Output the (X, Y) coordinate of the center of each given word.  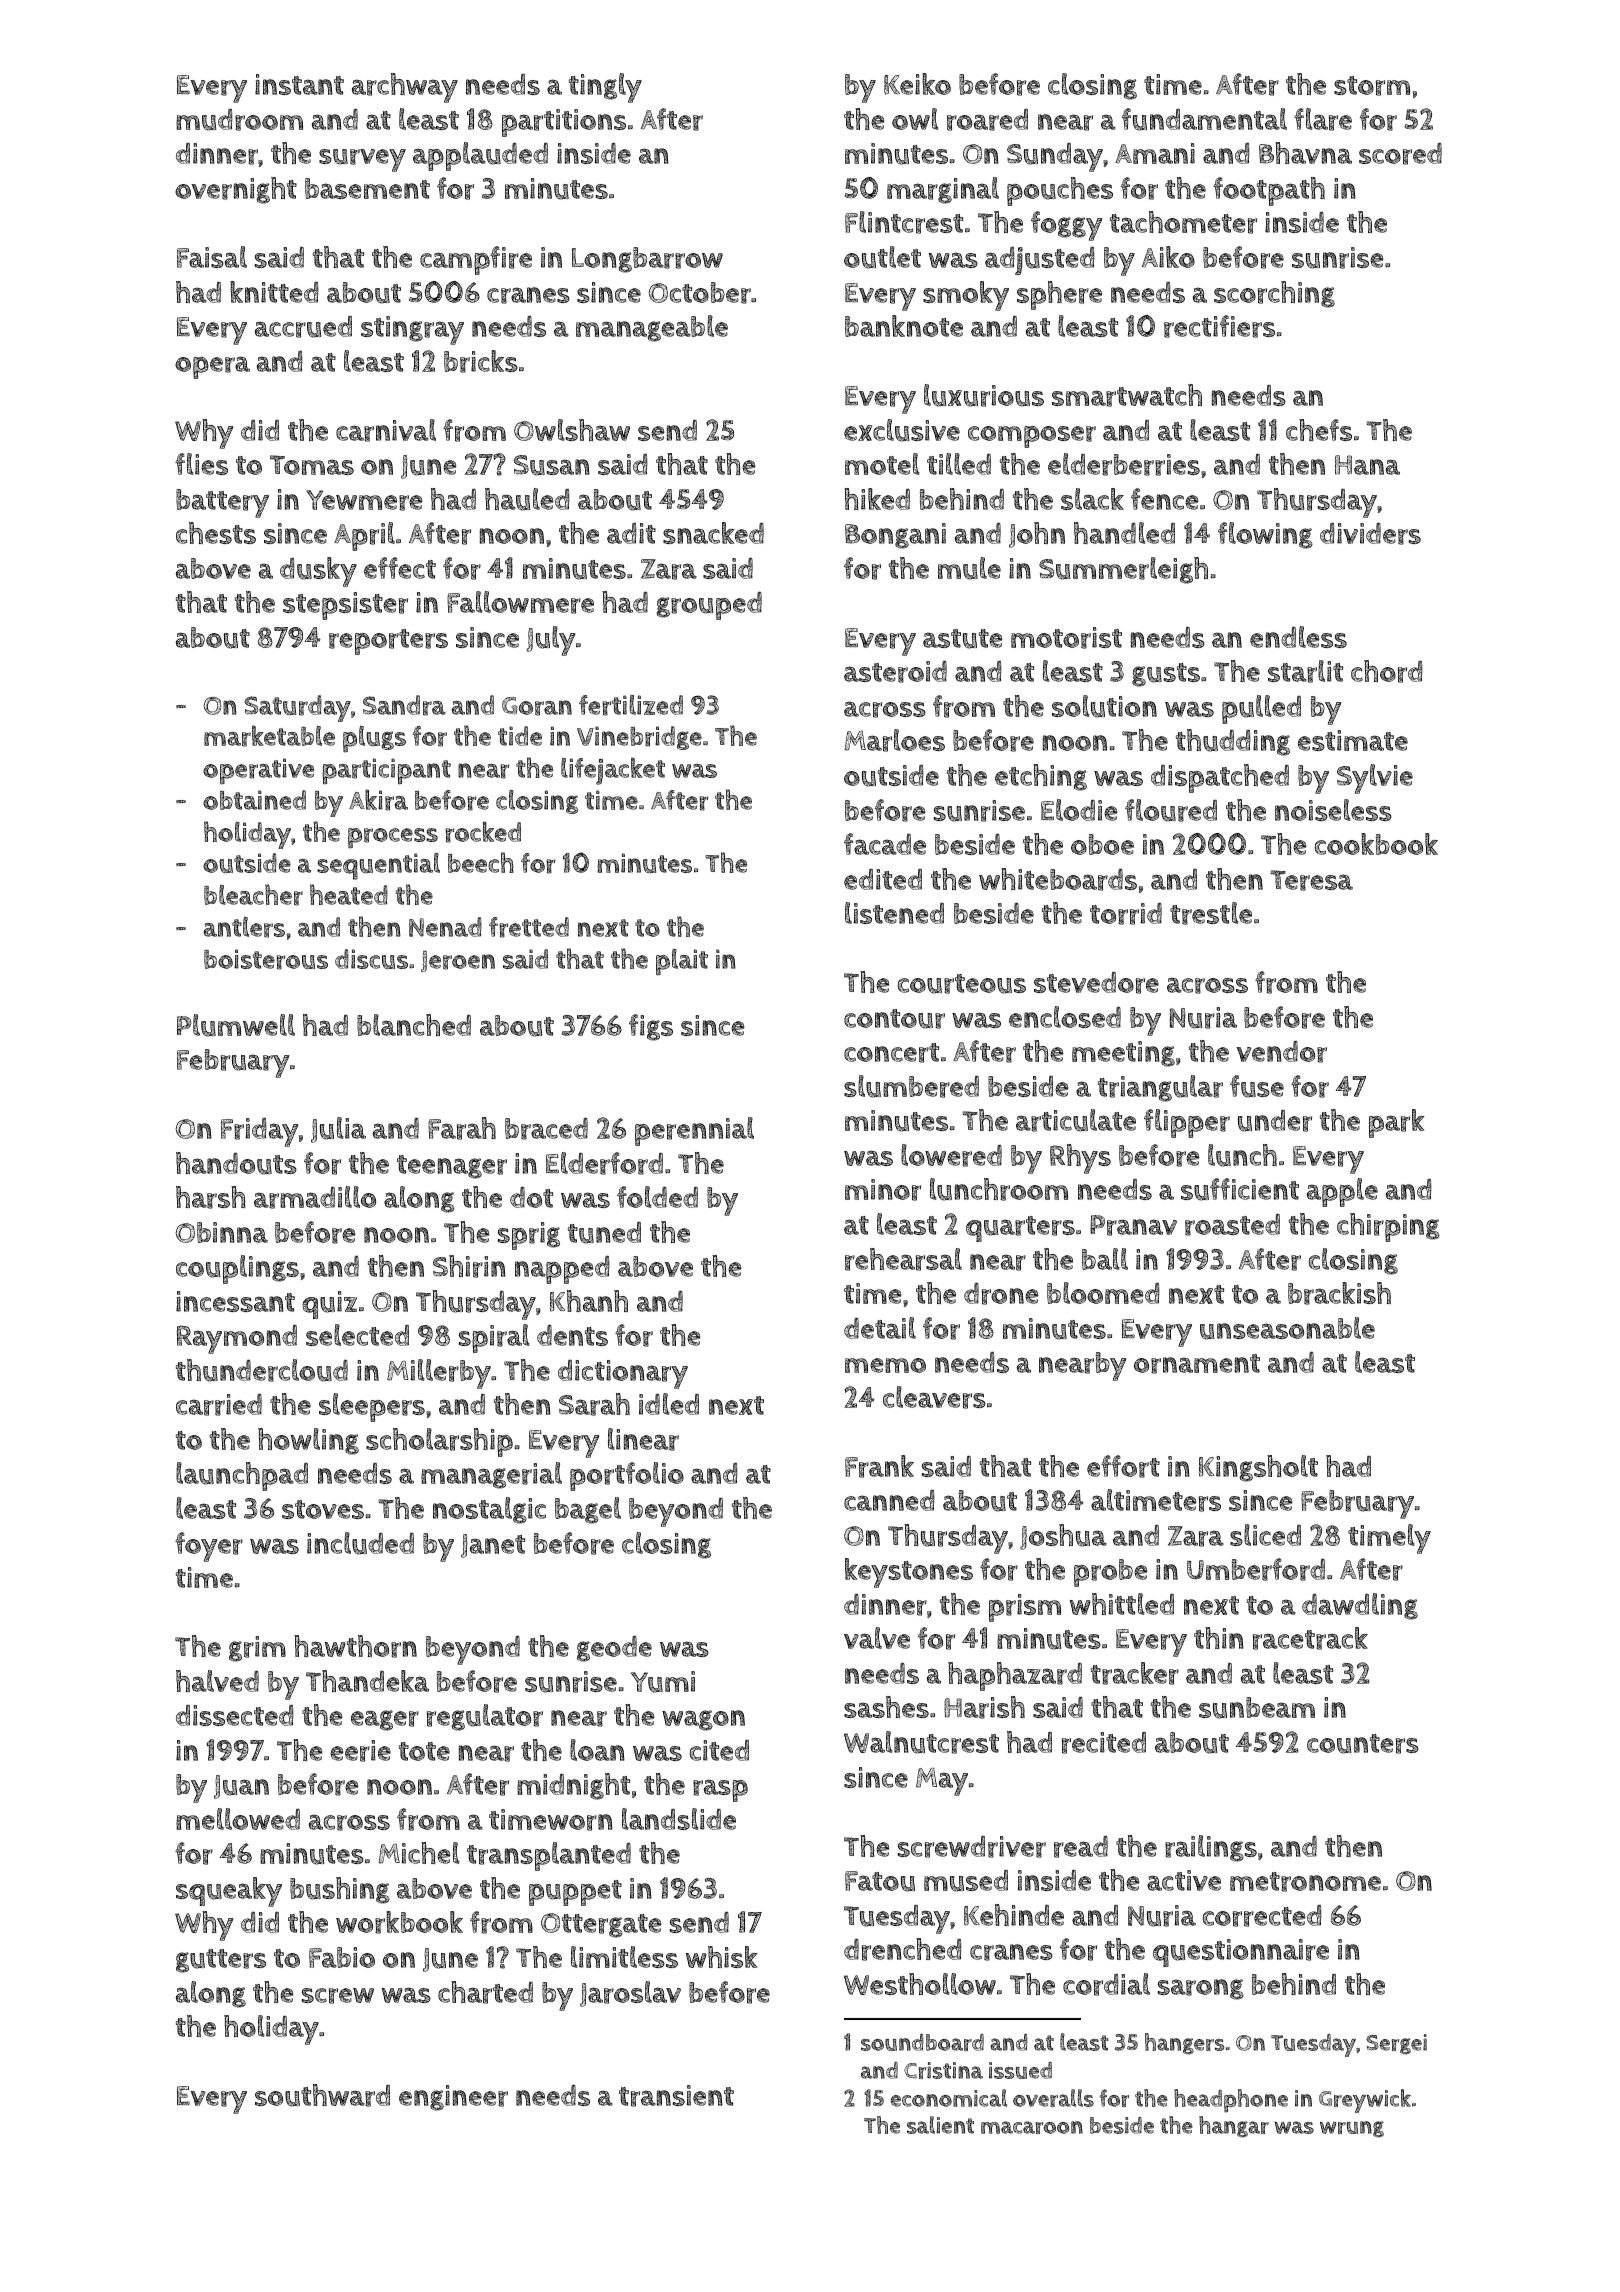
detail (880, 1328)
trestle (1211, 913)
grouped (709, 606)
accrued (303, 327)
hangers (1185, 2043)
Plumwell (236, 1025)
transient (676, 2096)
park (1397, 1123)
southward (322, 2095)
